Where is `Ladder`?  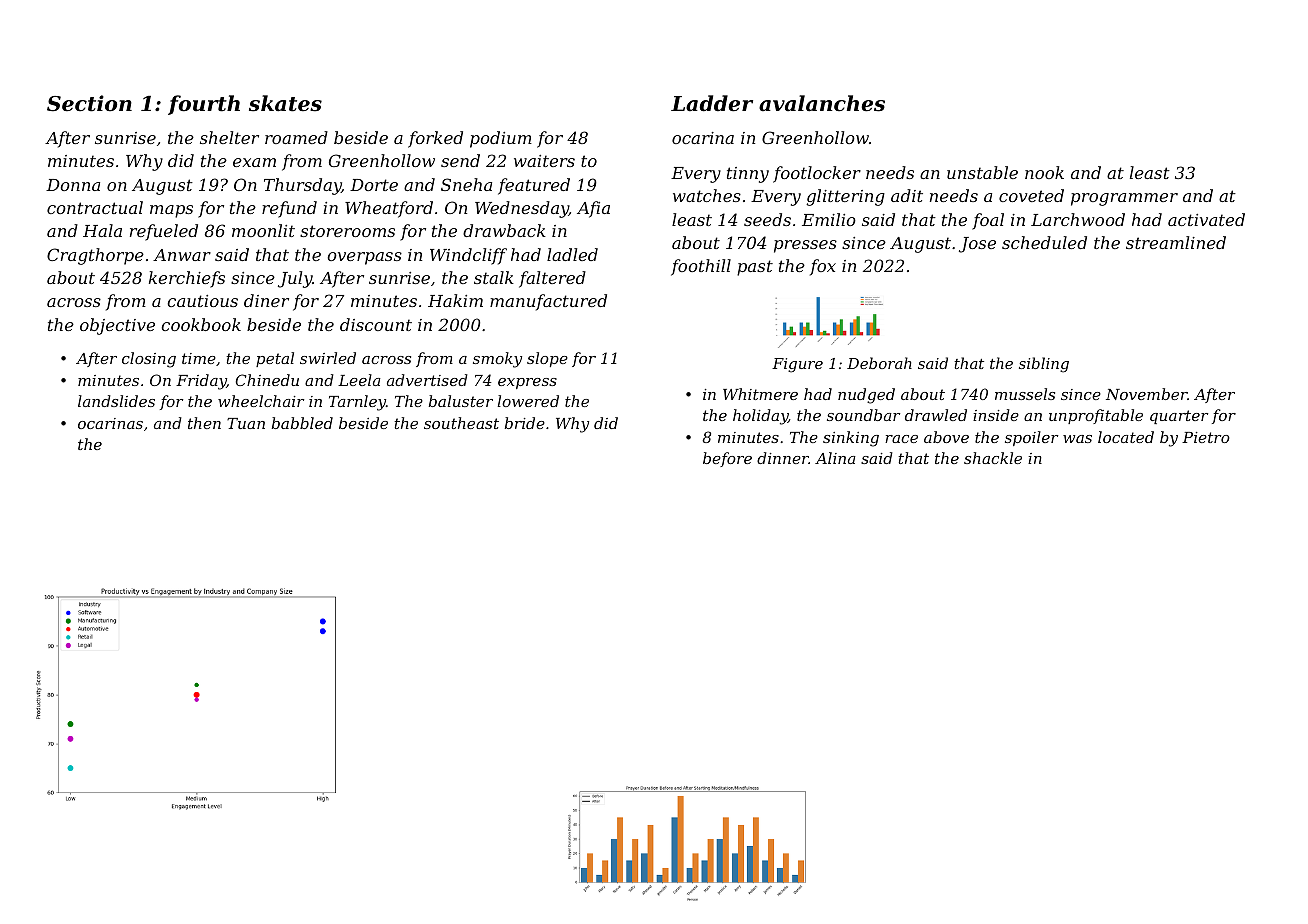
Ladder is located at coordinates (712, 103).
